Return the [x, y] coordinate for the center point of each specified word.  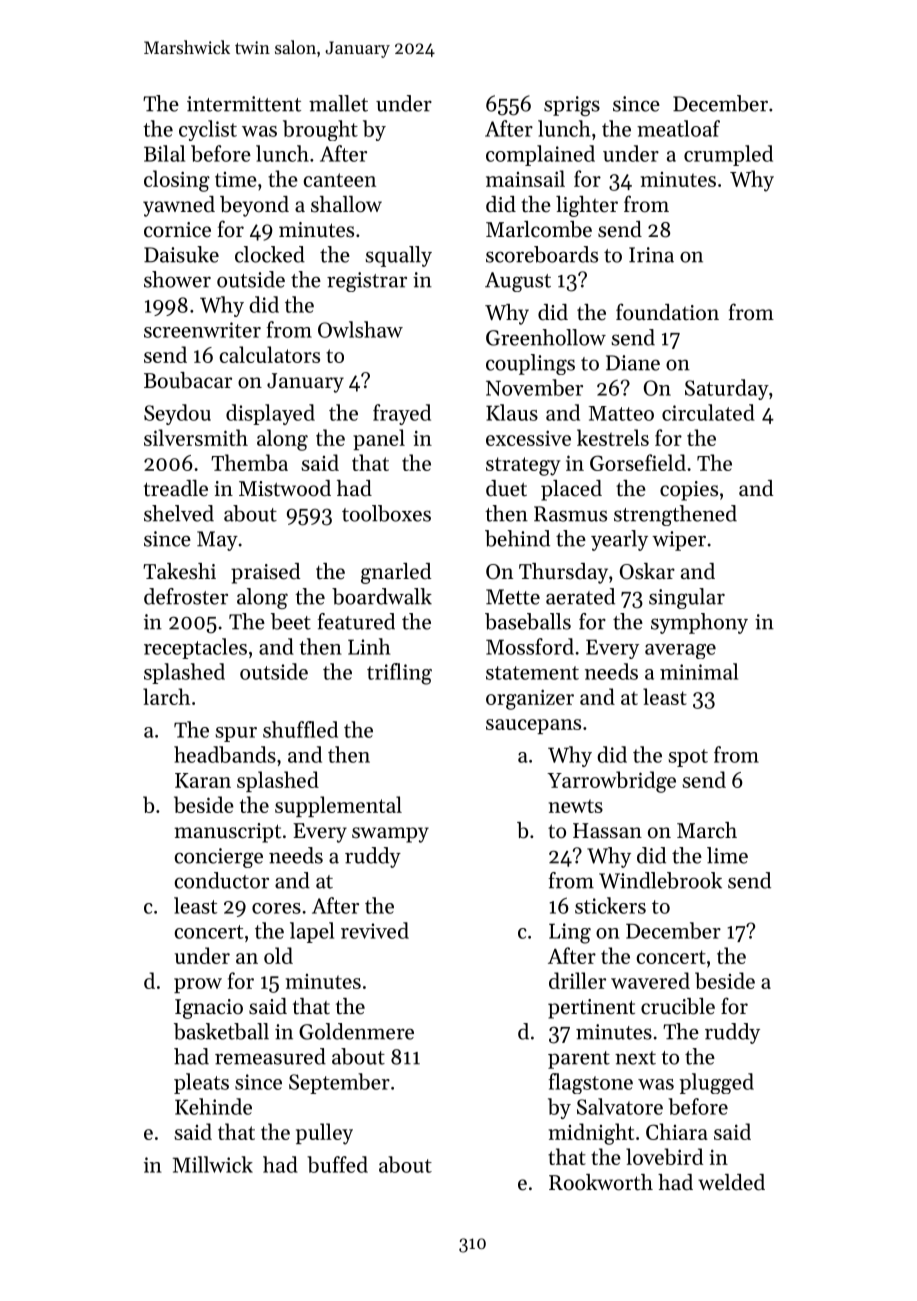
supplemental [338, 806]
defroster [186, 596]
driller [577, 980]
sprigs [572, 106]
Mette [513, 597]
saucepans [533, 726]
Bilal [164, 153]
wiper [679, 541]
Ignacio [209, 1009]
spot [688, 758]
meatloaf [678, 128]
